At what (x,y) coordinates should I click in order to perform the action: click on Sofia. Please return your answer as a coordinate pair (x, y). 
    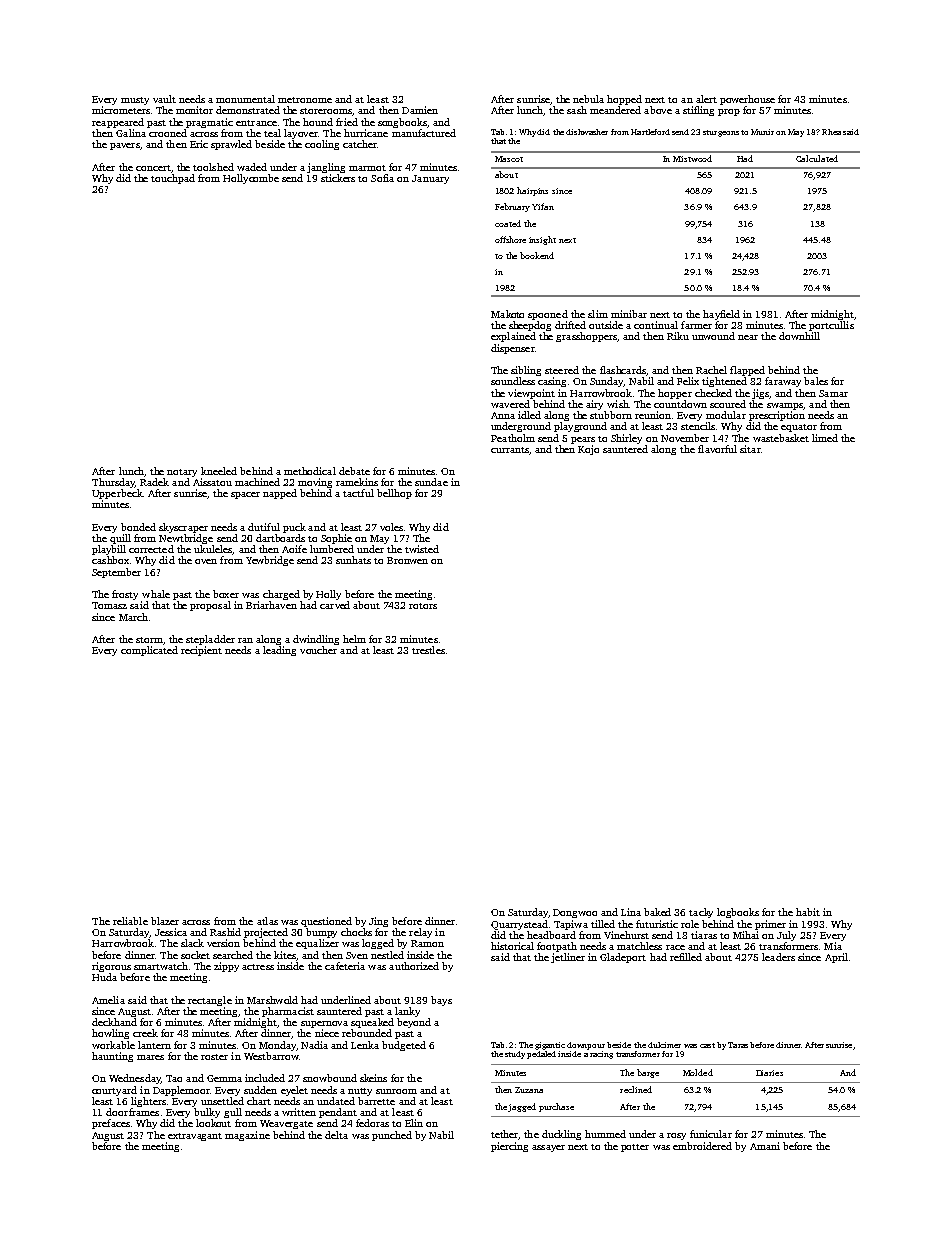
    Looking at the image, I should click on (382, 178).
